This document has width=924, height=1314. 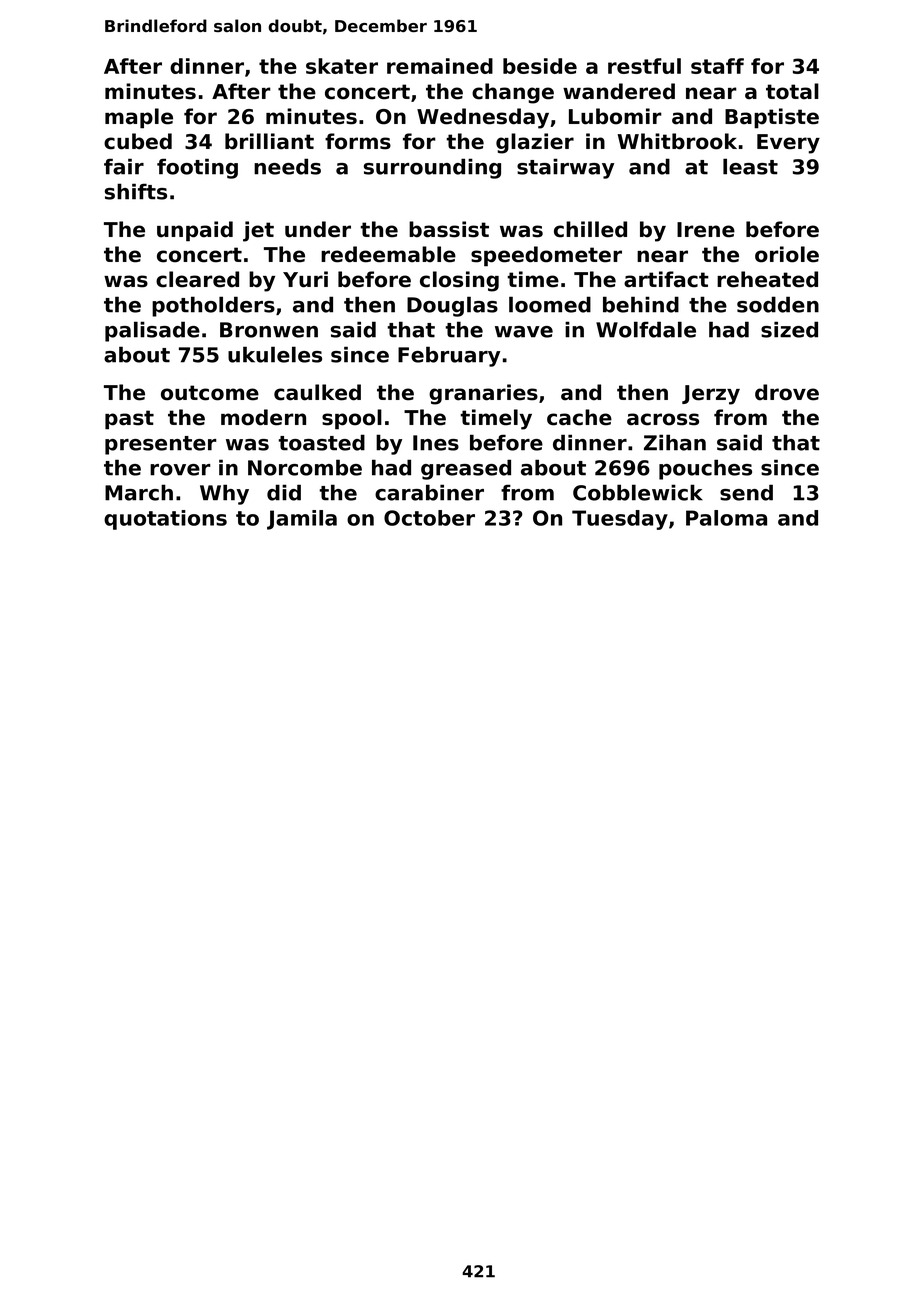 I want to click on total, so click(x=792, y=91).
